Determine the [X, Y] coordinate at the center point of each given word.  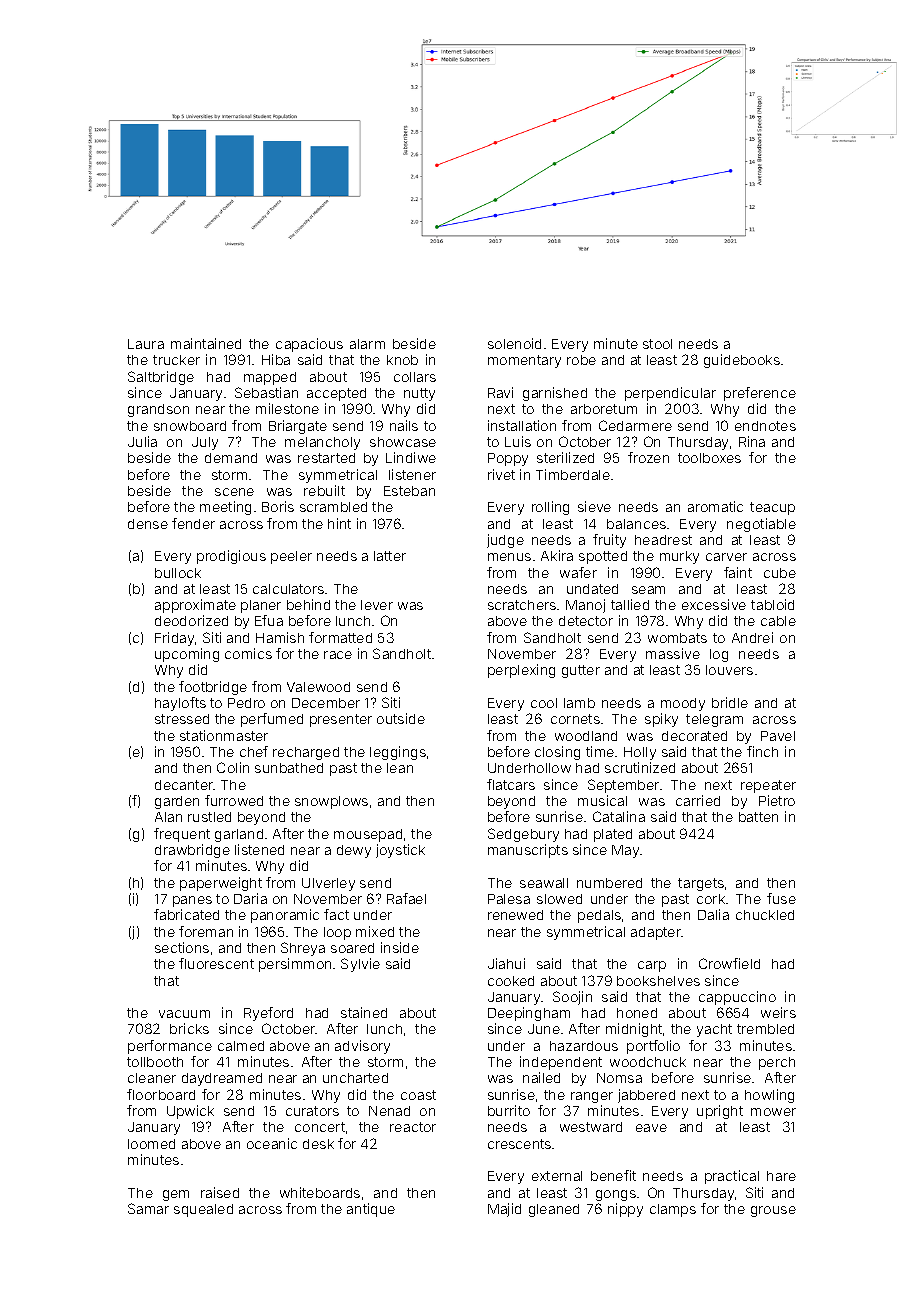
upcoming [187, 655]
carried [698, 800]
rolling [550, 508]
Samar [148, 1208]
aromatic [715, 506]
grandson [158, 410]
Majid [504, 1210]
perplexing [521, 671]
